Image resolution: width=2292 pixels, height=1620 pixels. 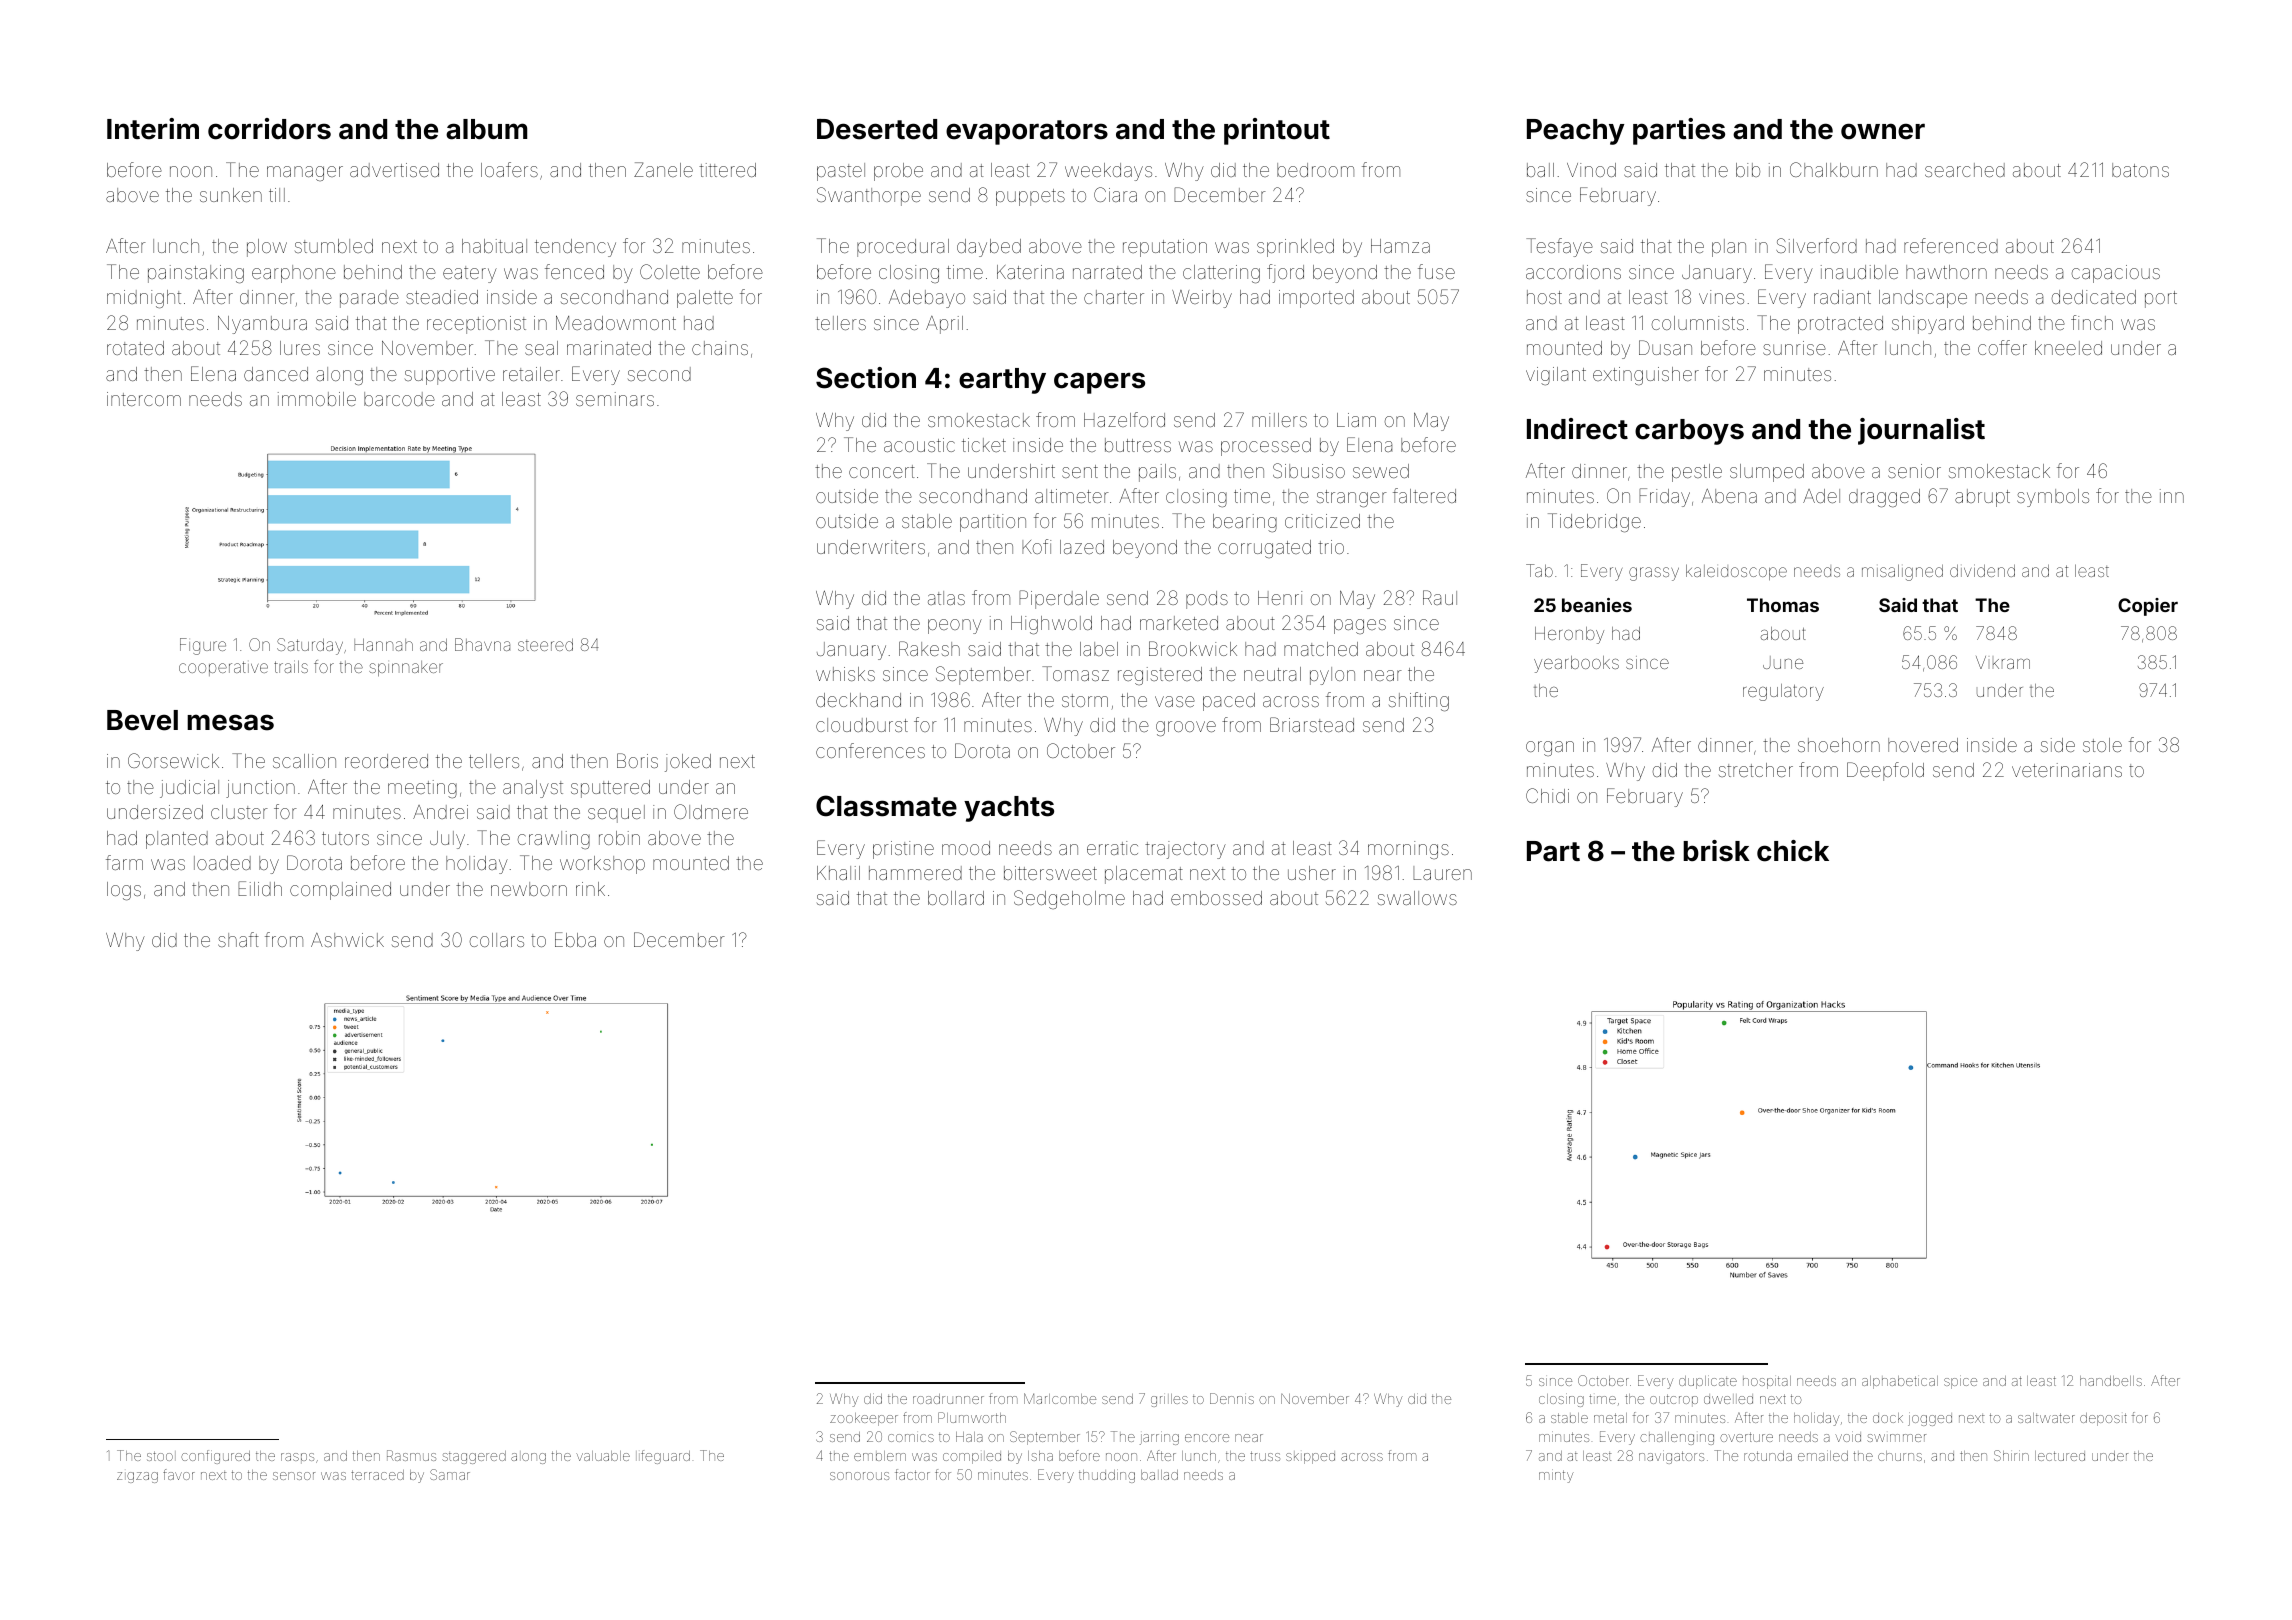 What do you see at coordinates (160, 1456) in the page?
I see `stool` at bounding box center [160, 1456].
